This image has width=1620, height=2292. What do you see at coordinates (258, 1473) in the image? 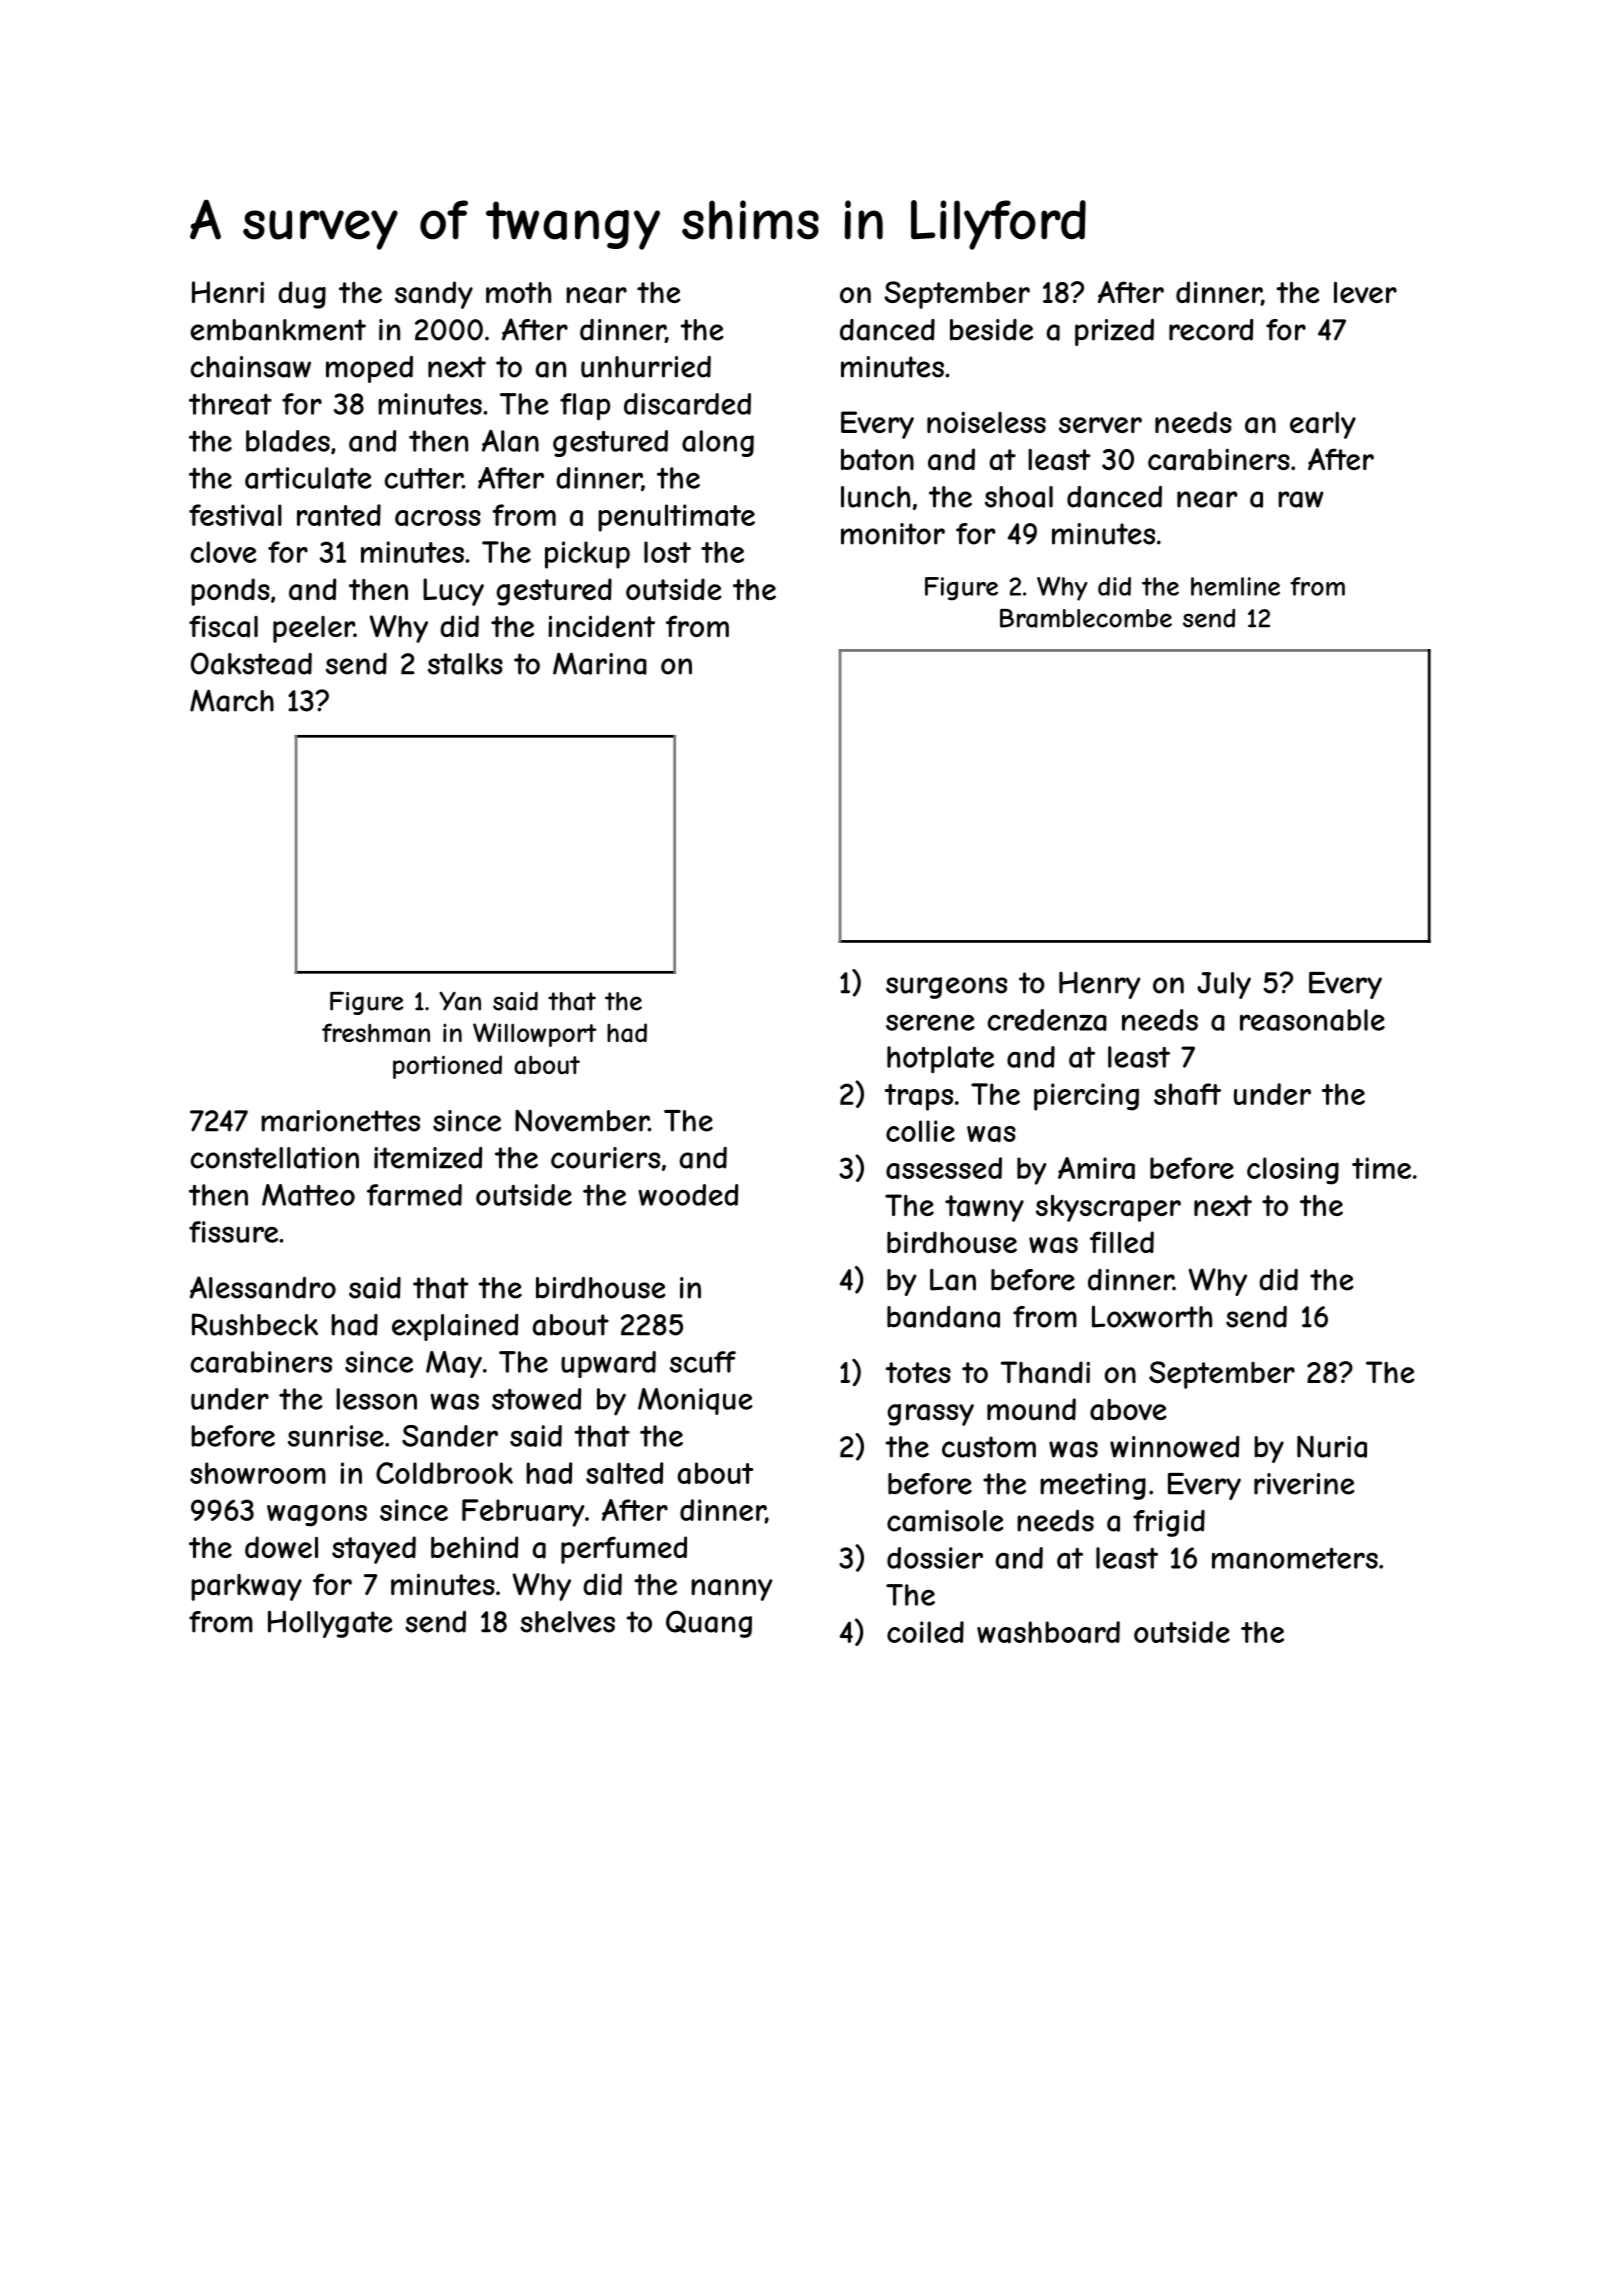
I see `showroom` at bounding box center [258, 1473].
